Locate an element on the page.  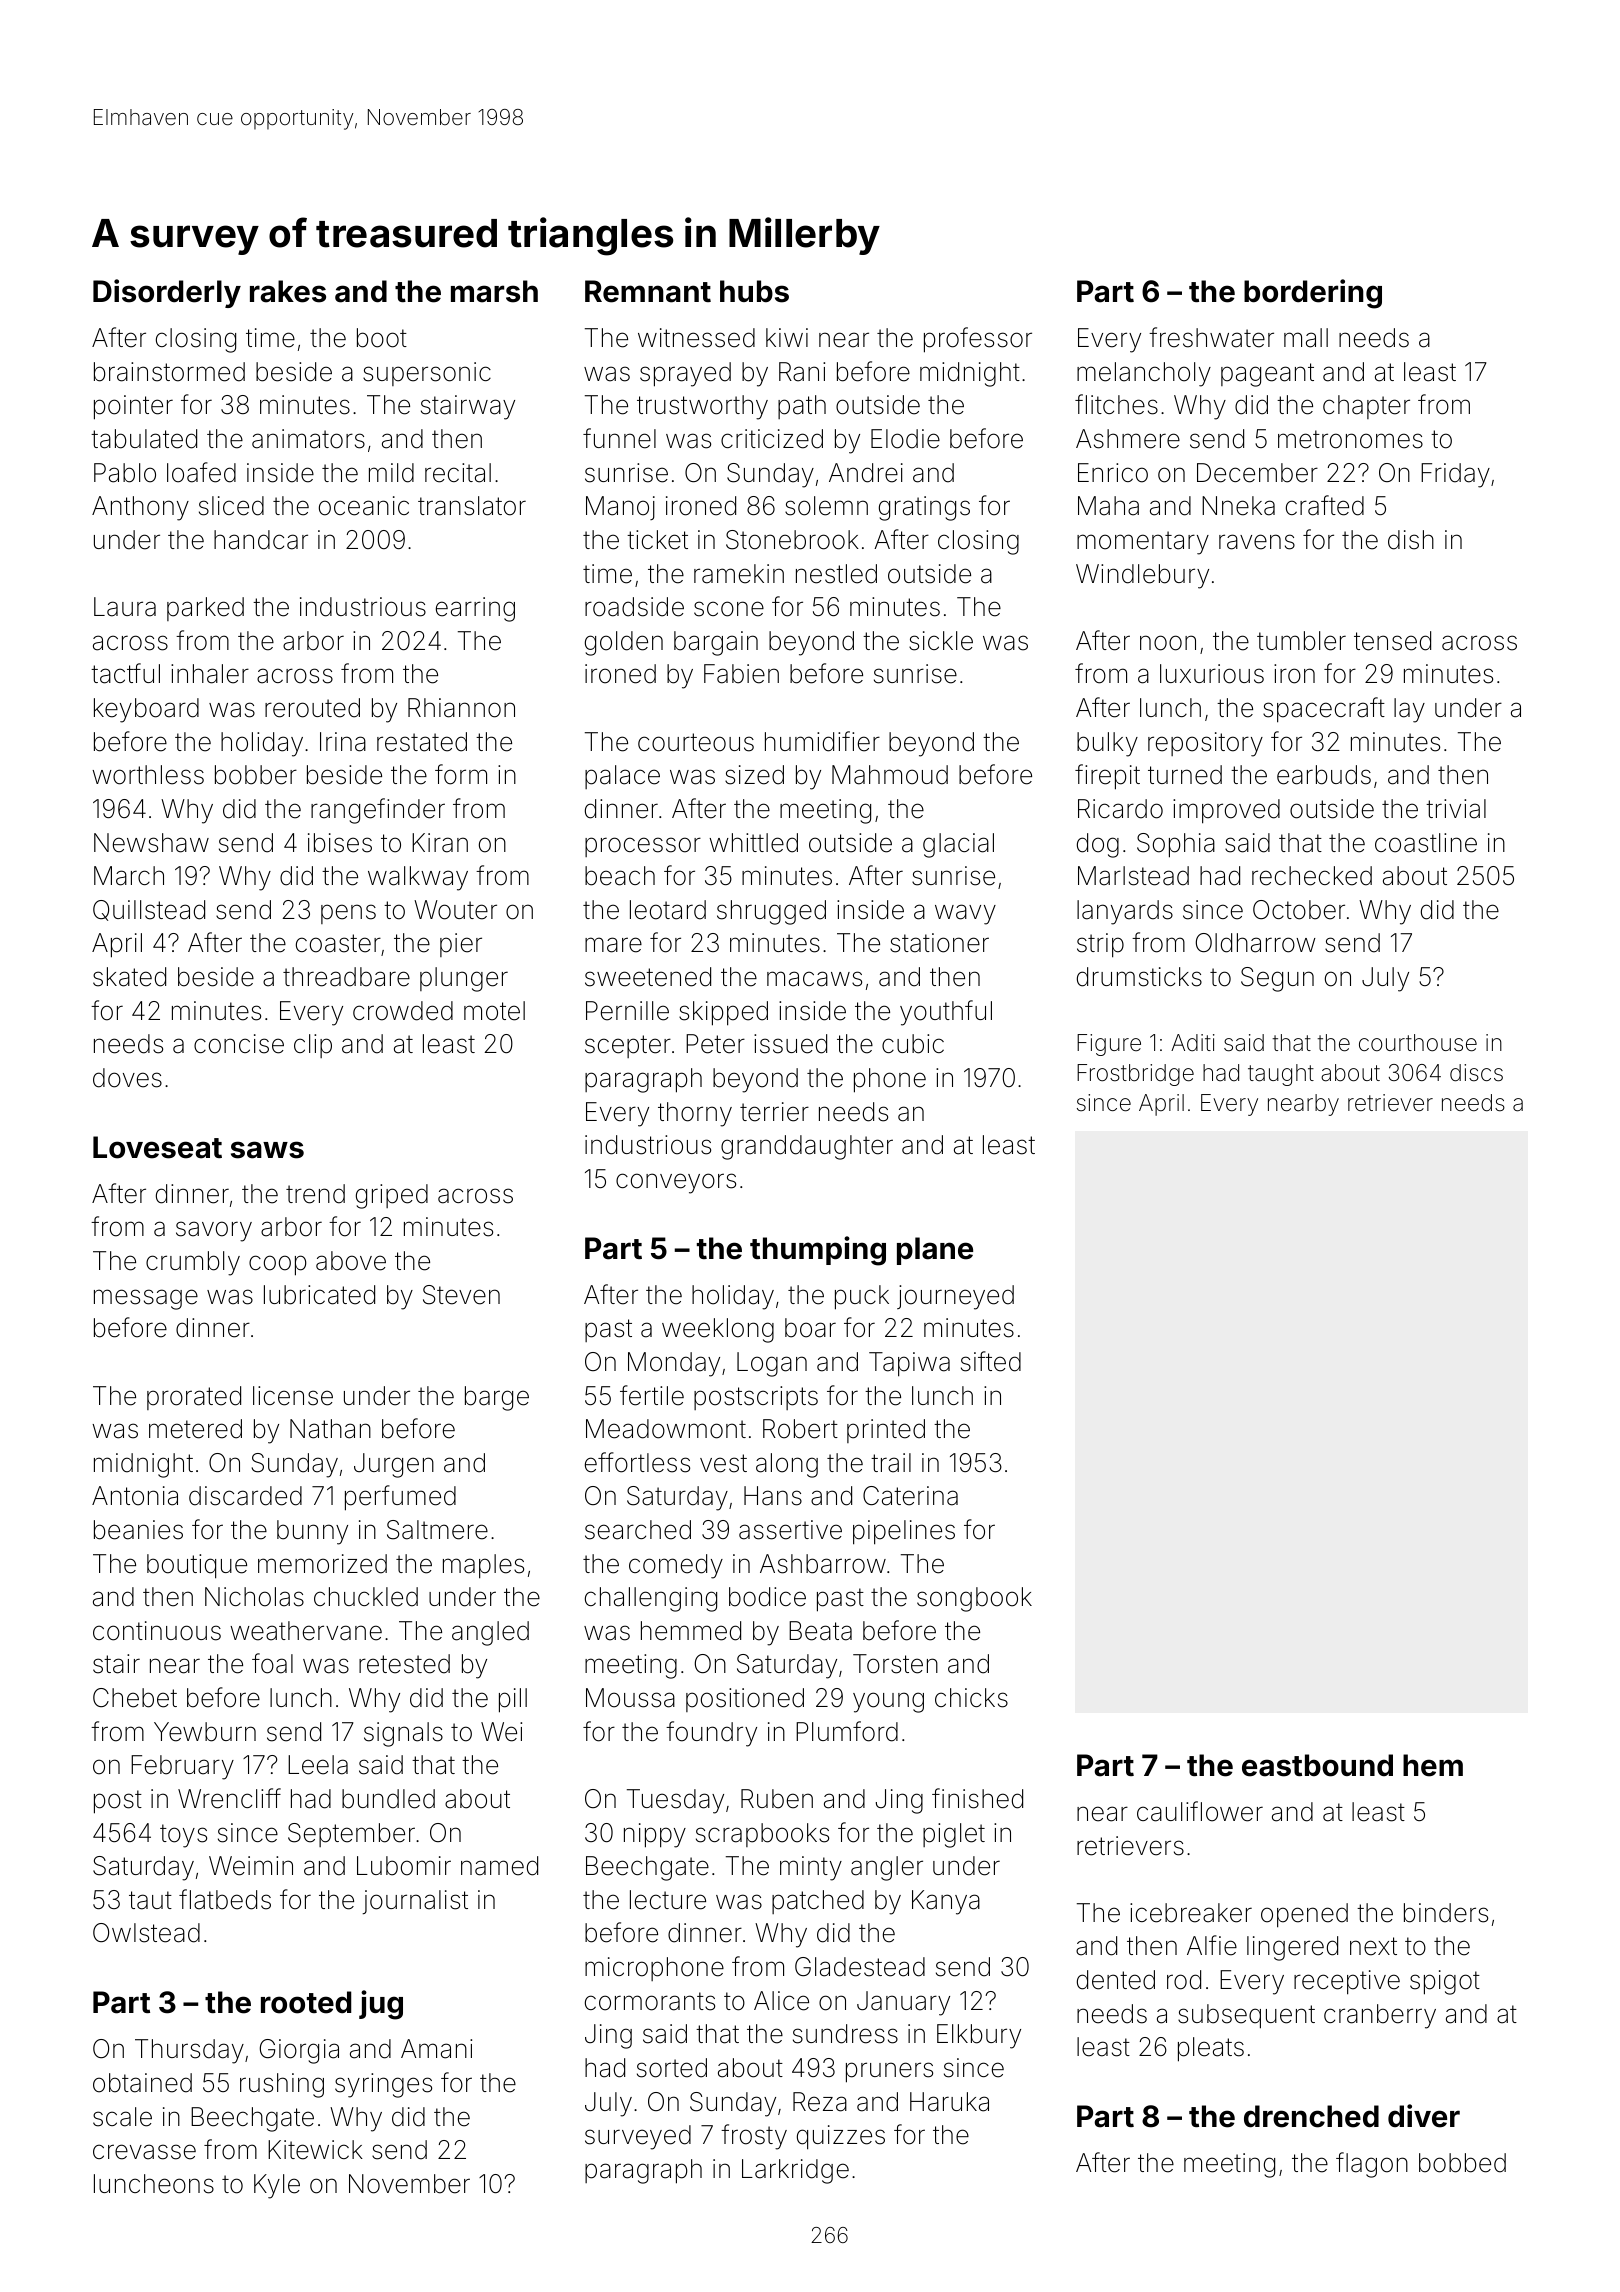
Larkridge is located at coordinates (795, 2171).
